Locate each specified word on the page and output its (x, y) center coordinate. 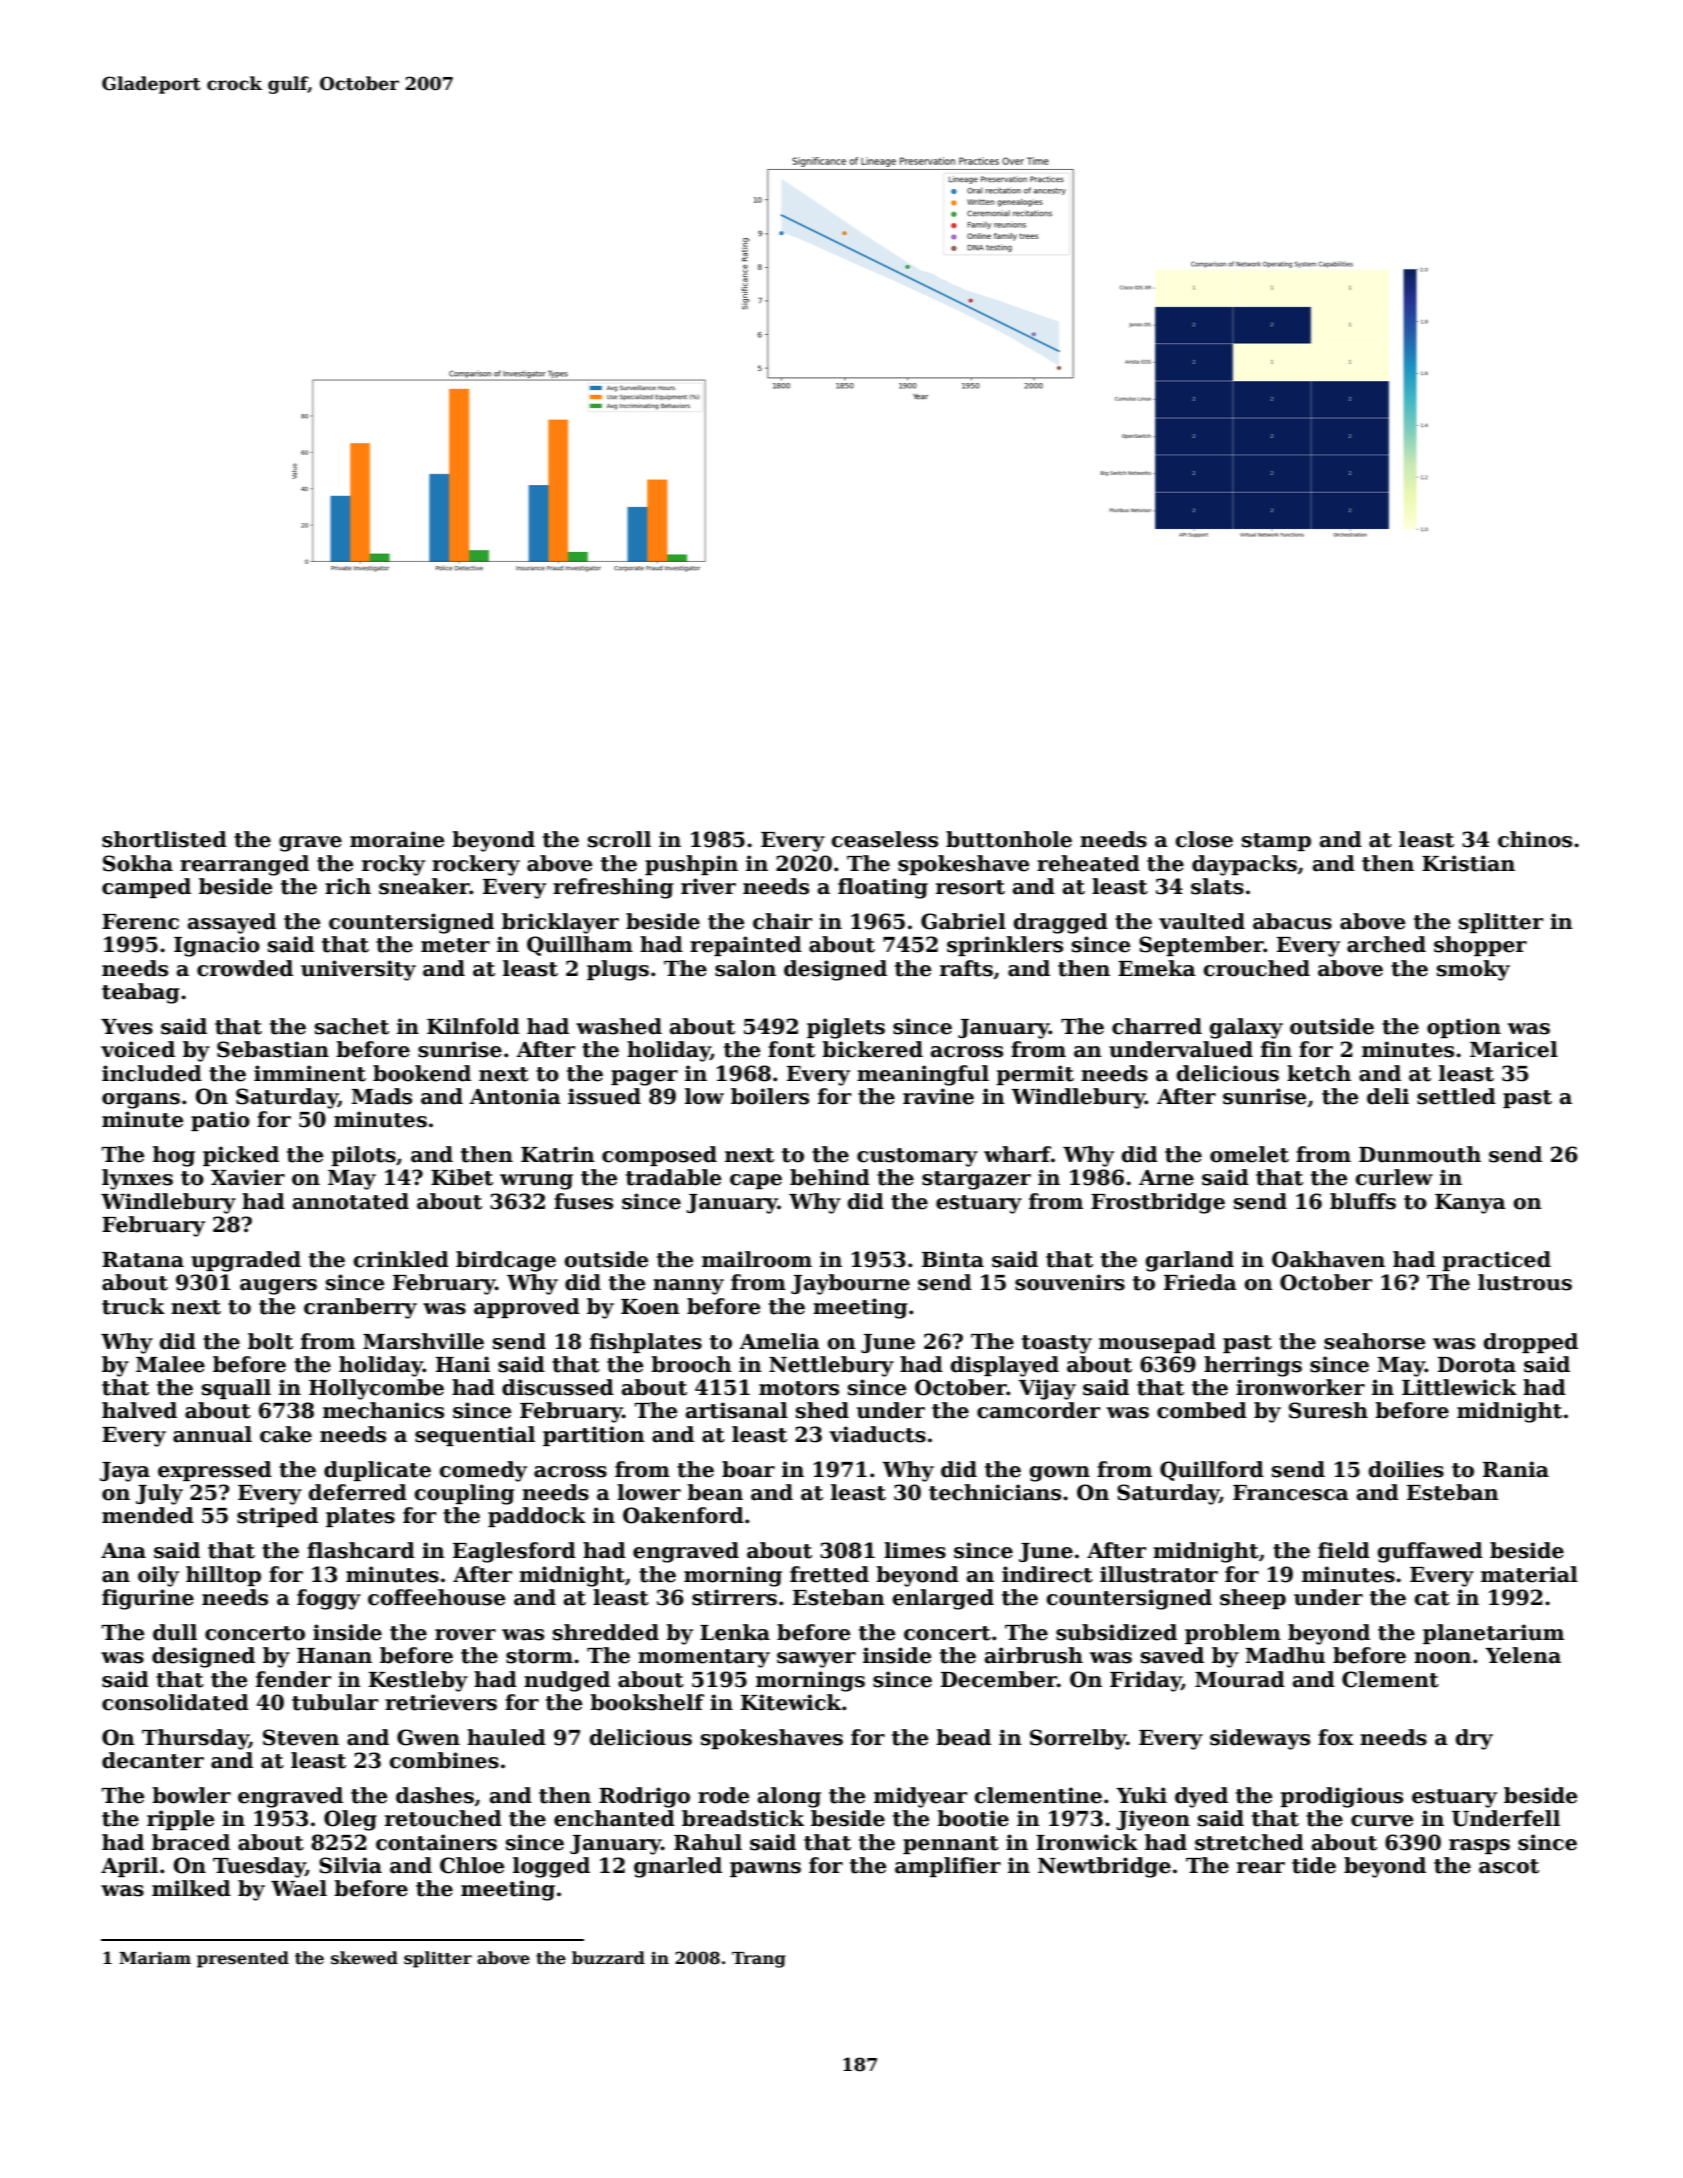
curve (1382, 1821)
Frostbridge (1158, 1203)
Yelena (1523, 1655)
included (152, 1073)
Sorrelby (1078, 1739)
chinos (1535, 839)
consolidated (175, 1702)
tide (1314, 1865)
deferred (358, 1492)
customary (917, 1157)
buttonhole (1009, 839)
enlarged (943, 1599)
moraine (397, 839)
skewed (364, 1958)
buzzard (608, 1958)
